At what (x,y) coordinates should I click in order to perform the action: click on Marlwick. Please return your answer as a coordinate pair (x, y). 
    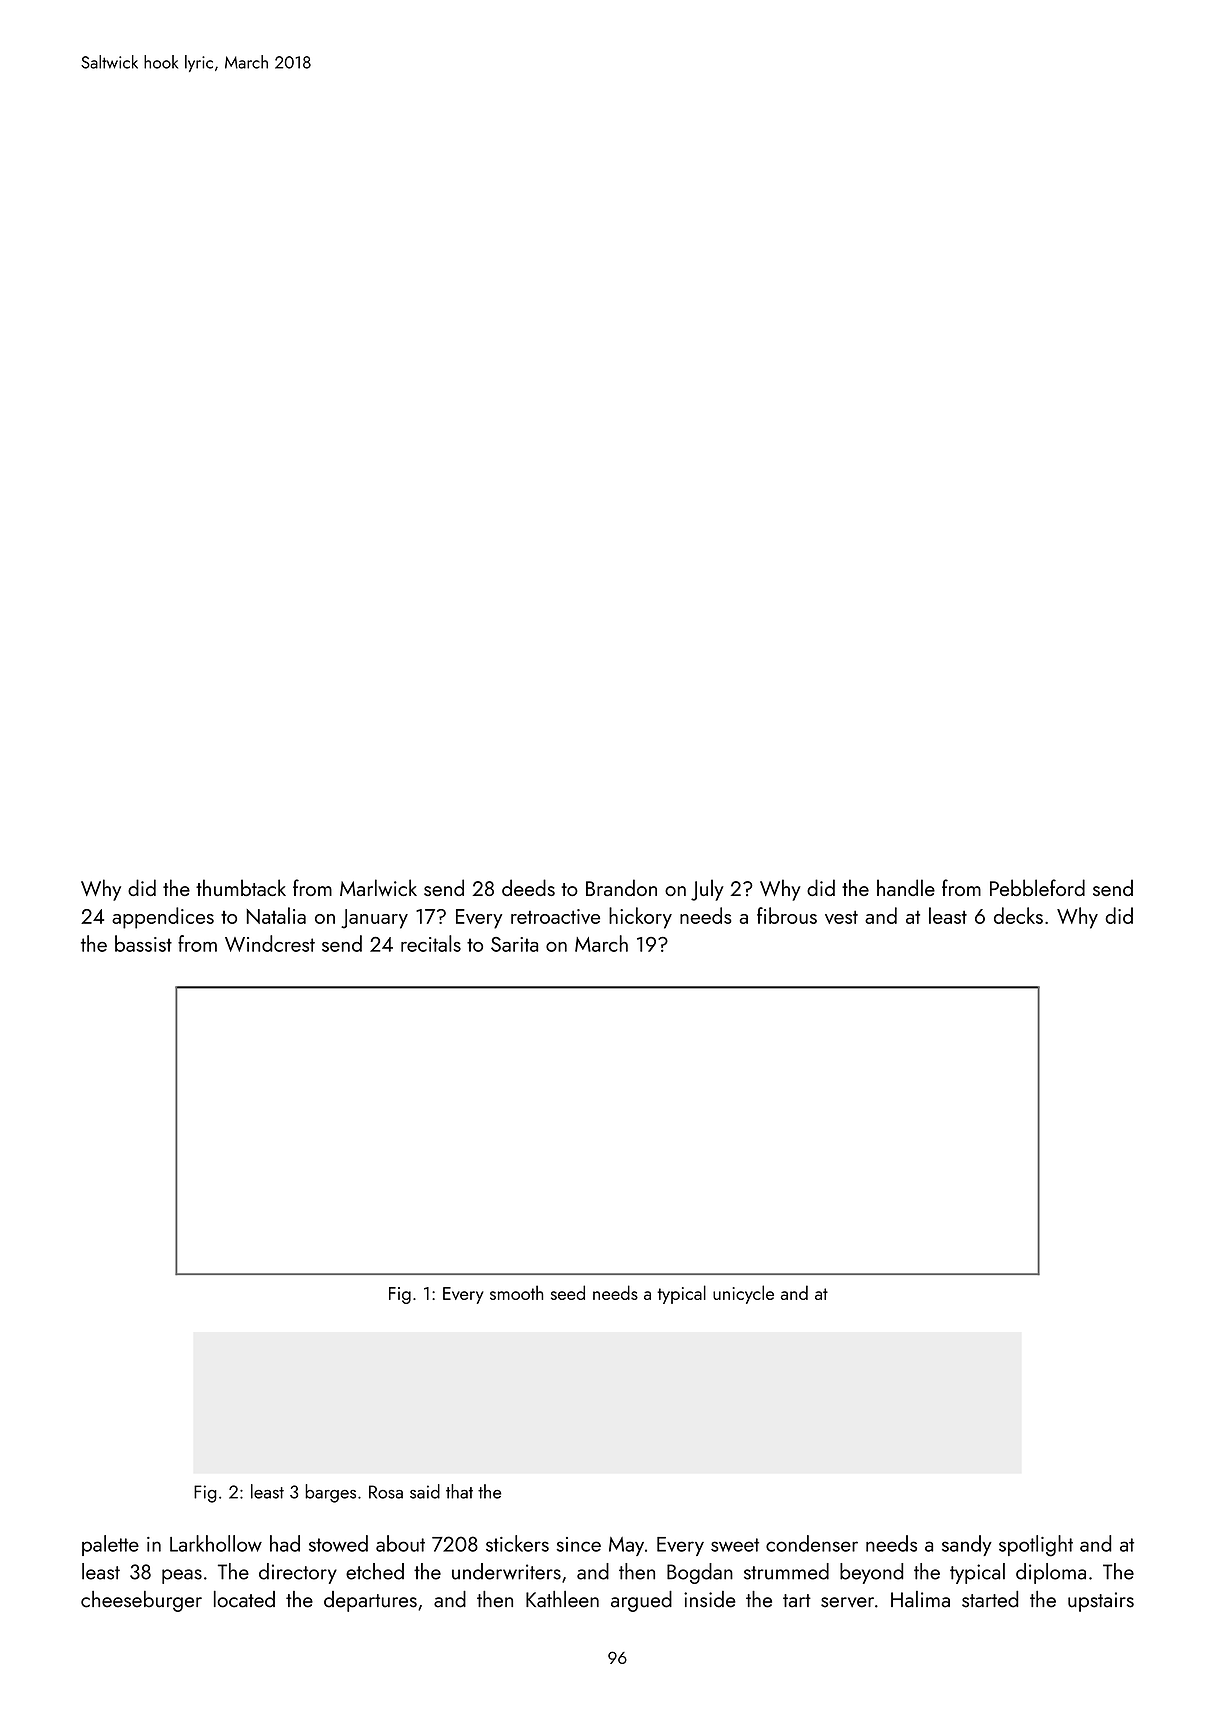
    Looking at the image, I should click on (378, 887).
